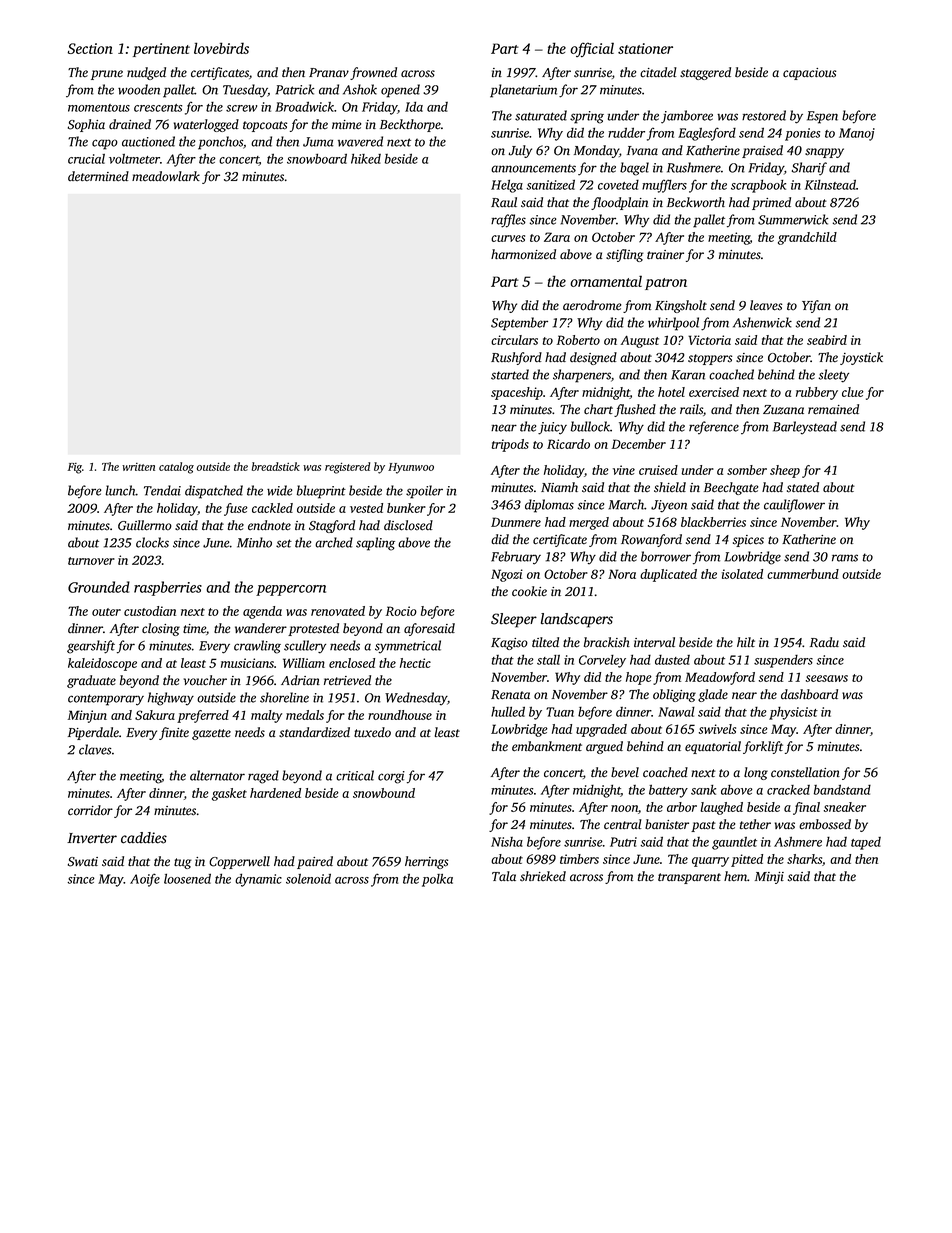 This document has height=1233, width=952. I want to click on started, so click(510, 374).
